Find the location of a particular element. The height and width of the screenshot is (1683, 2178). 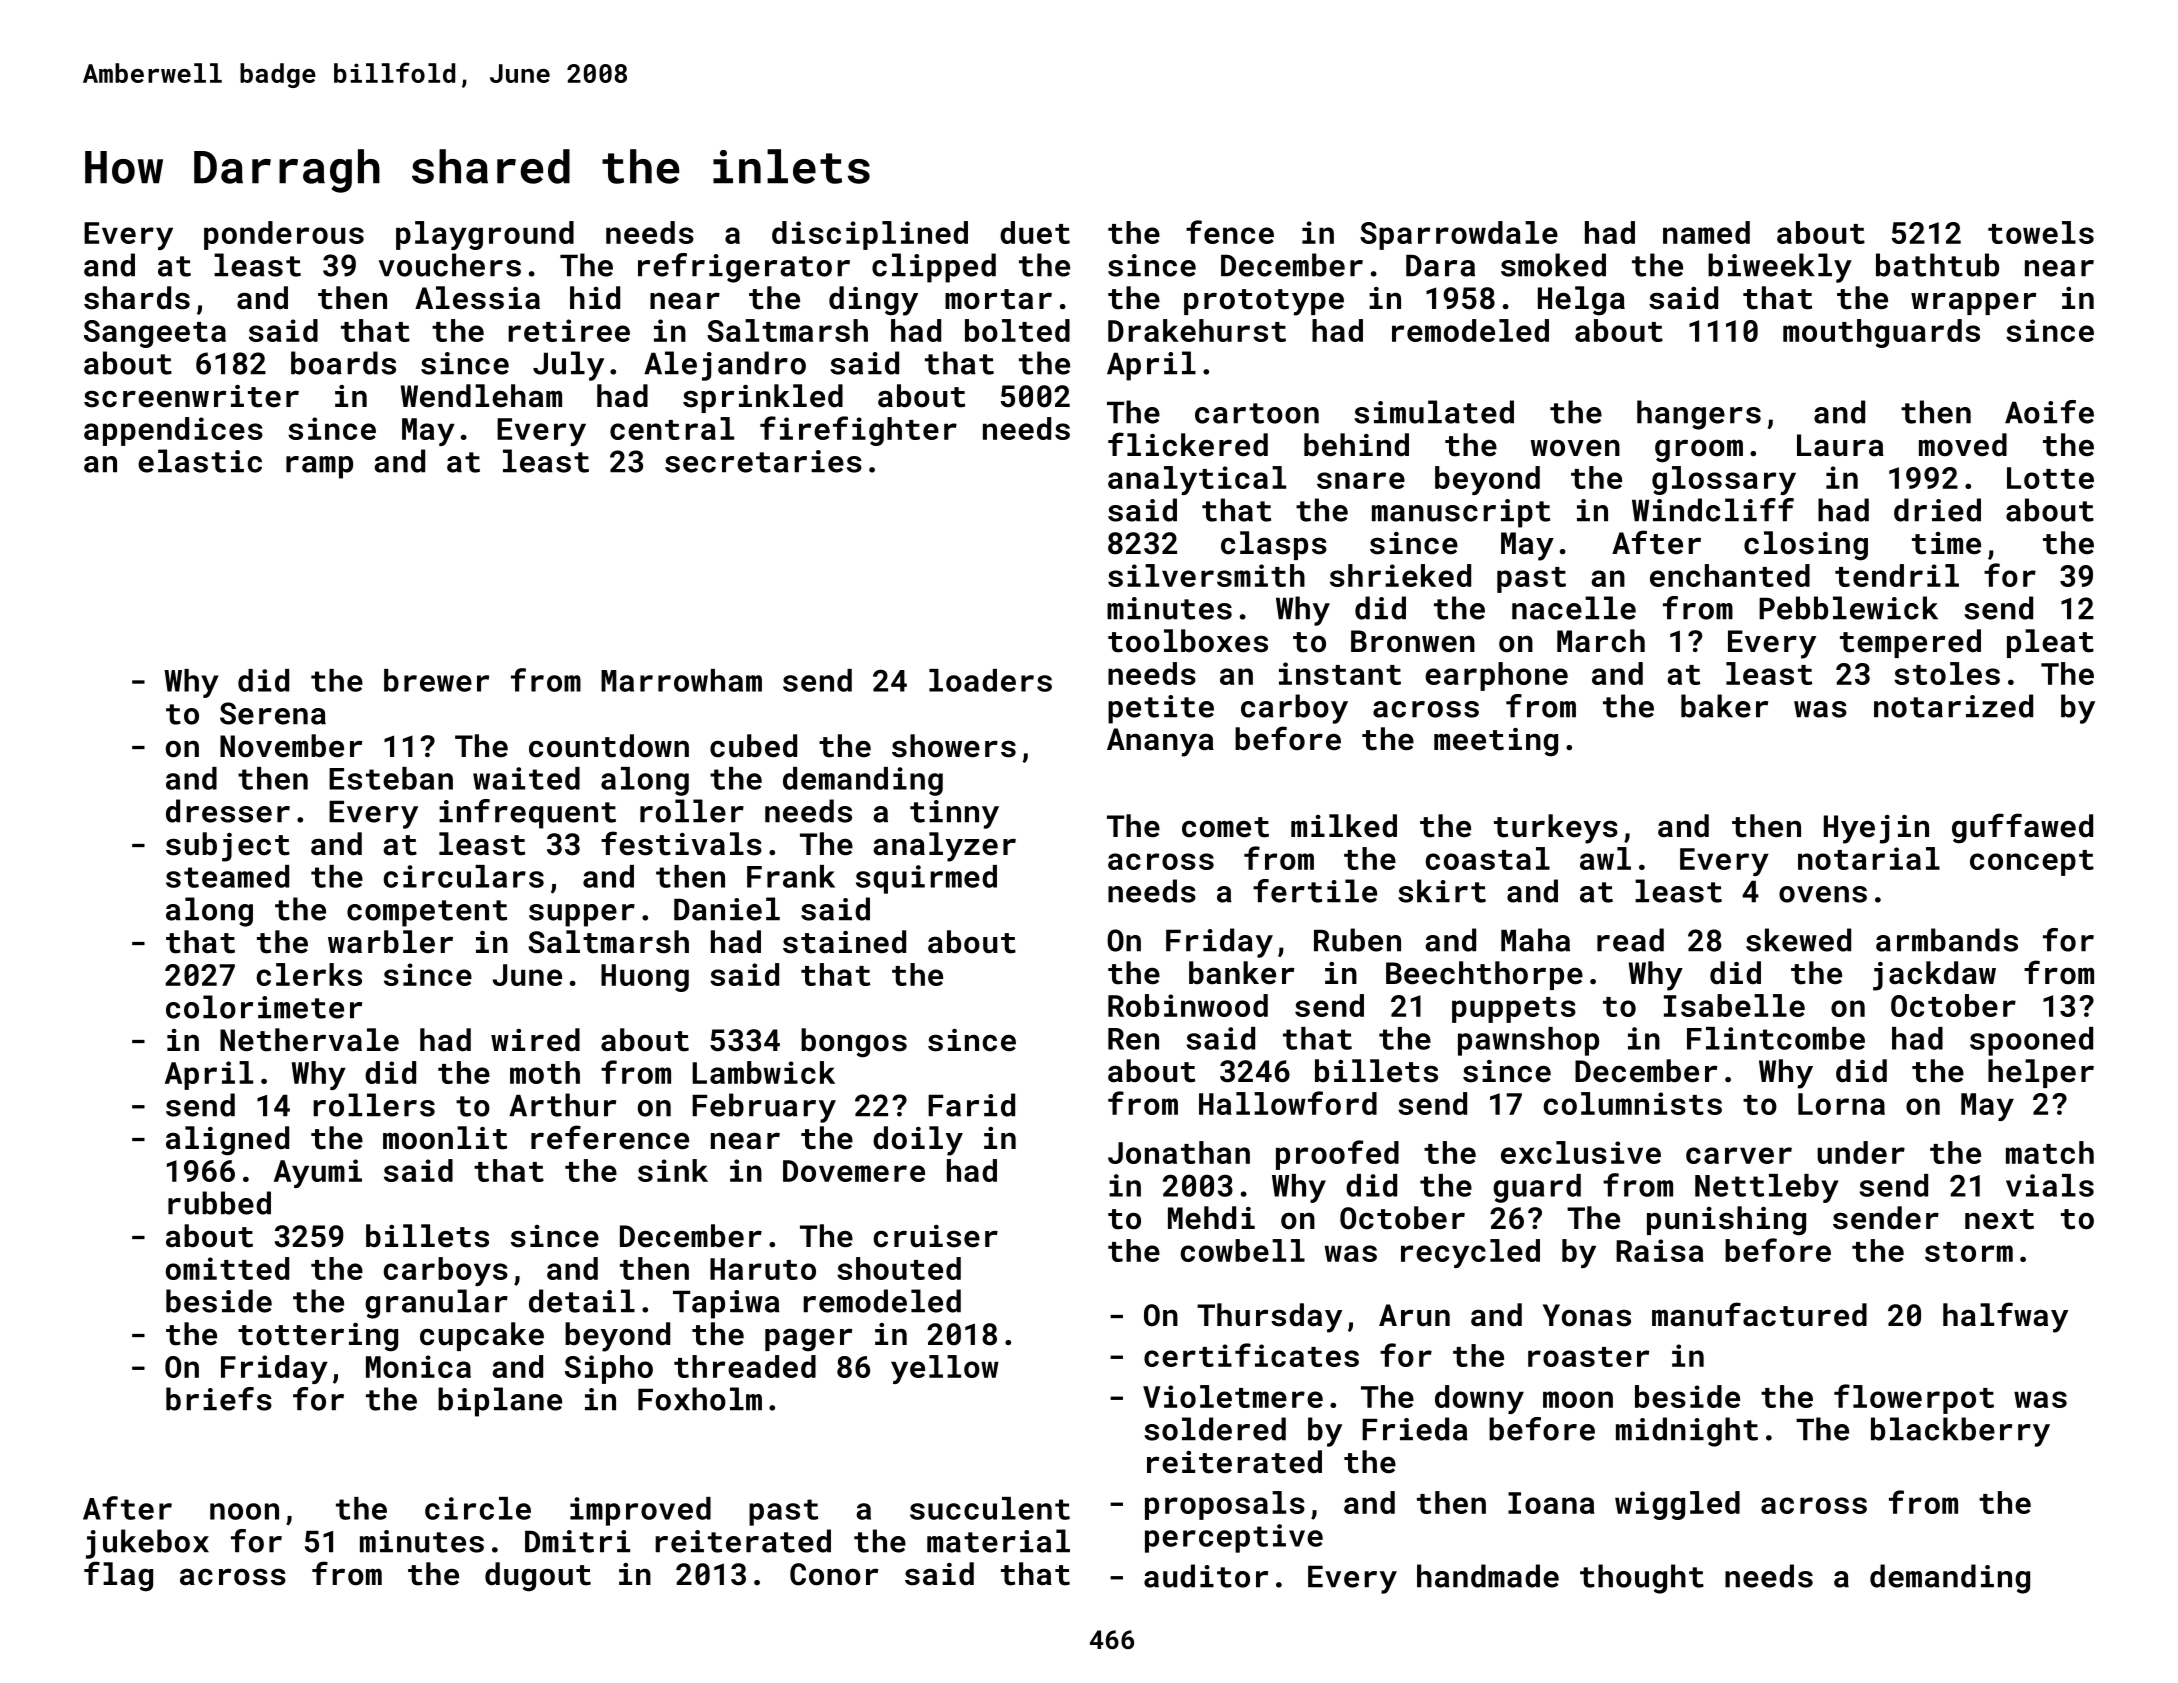

dresser is located at coordinates (228, 811).
